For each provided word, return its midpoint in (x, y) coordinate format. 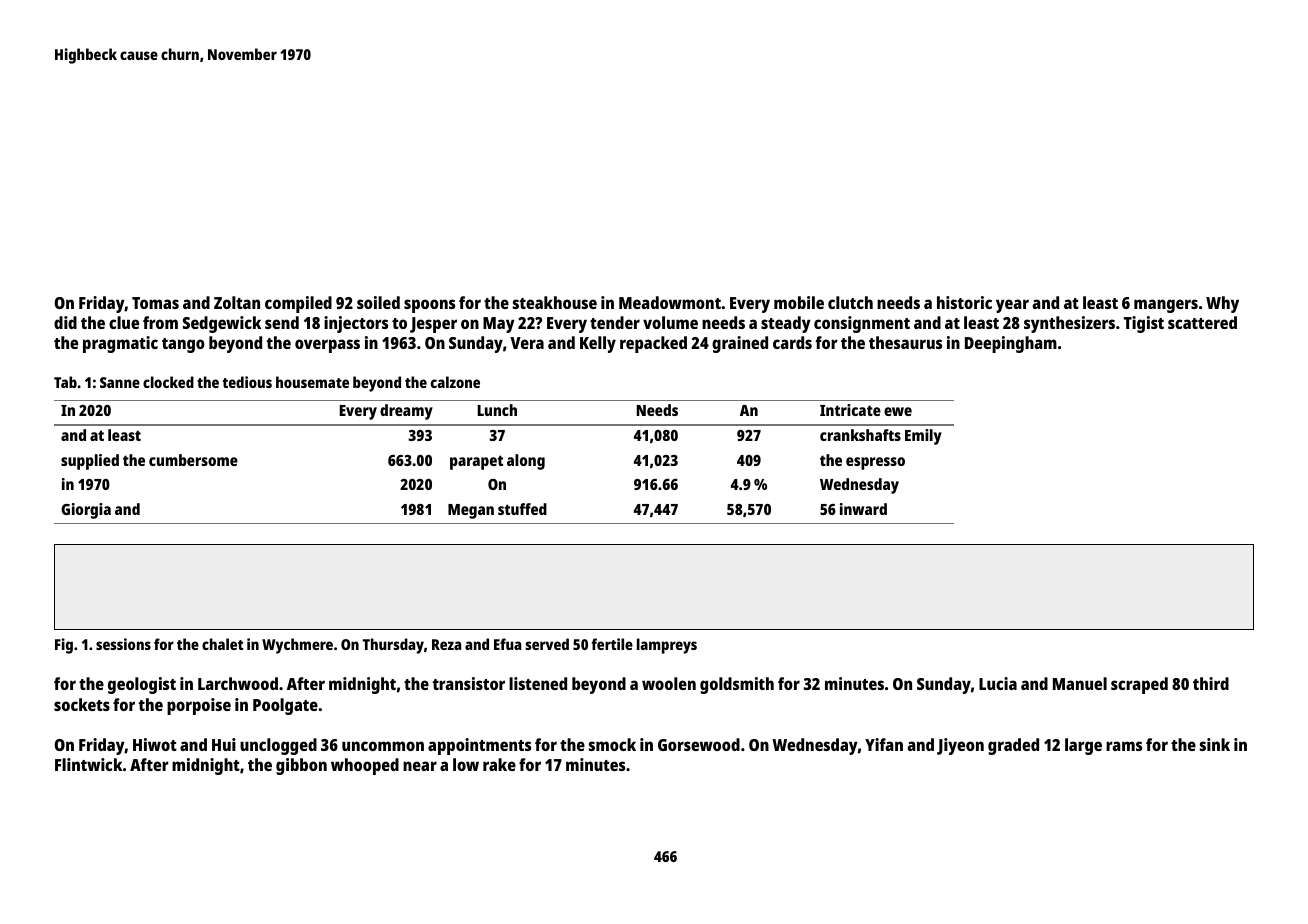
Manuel (1080, 683)
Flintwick (88, 764)
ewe (898, 411)
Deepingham (1011, 344)
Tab (65, 382)
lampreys (667, 646)
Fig (64, 646)
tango (183, 345)
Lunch (497, 410)
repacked (653, 344)
